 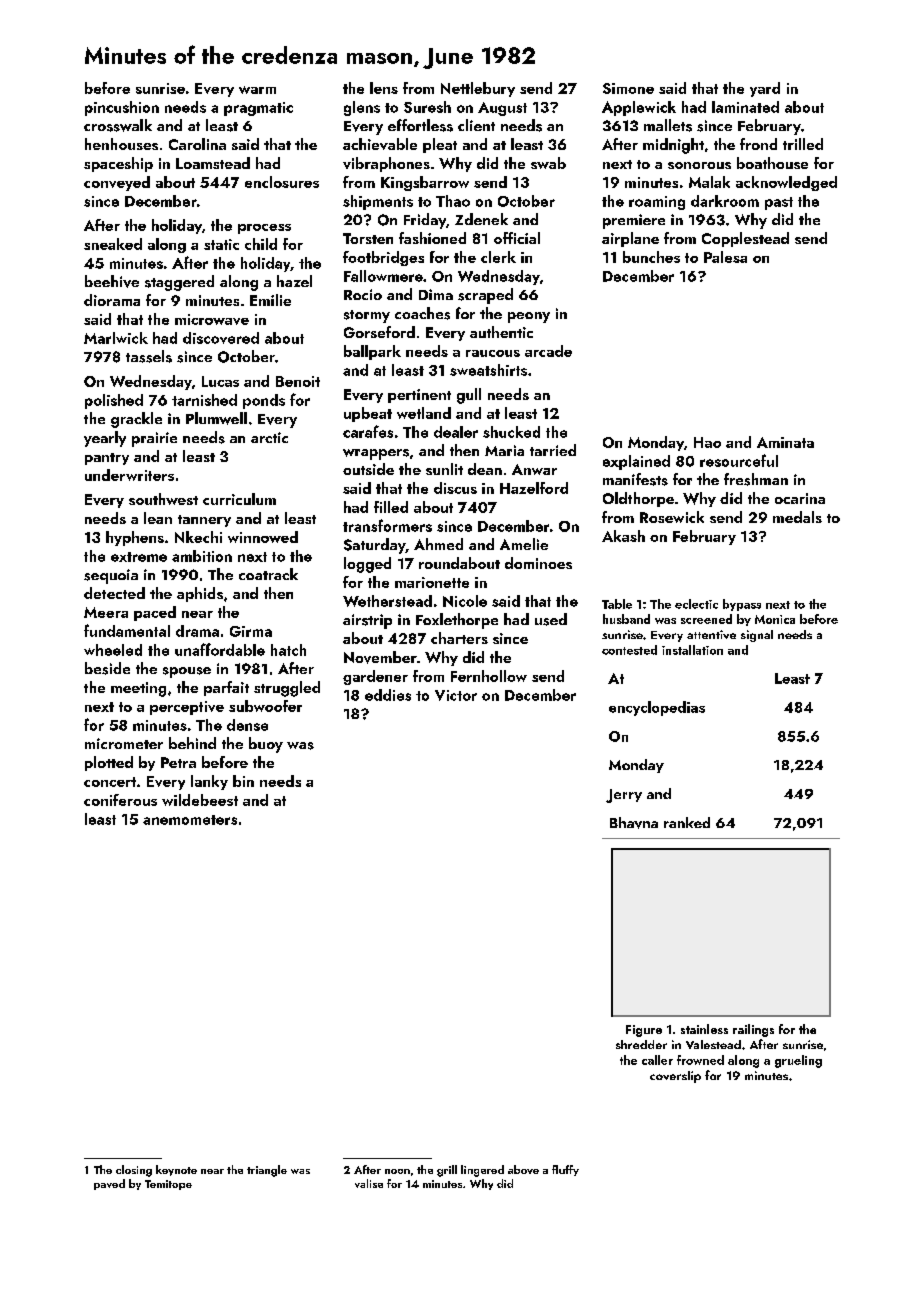 What do you see at coordinates (800, 498) in the screenshot?
I see `ocarina` at bounding box center [800, 498].
